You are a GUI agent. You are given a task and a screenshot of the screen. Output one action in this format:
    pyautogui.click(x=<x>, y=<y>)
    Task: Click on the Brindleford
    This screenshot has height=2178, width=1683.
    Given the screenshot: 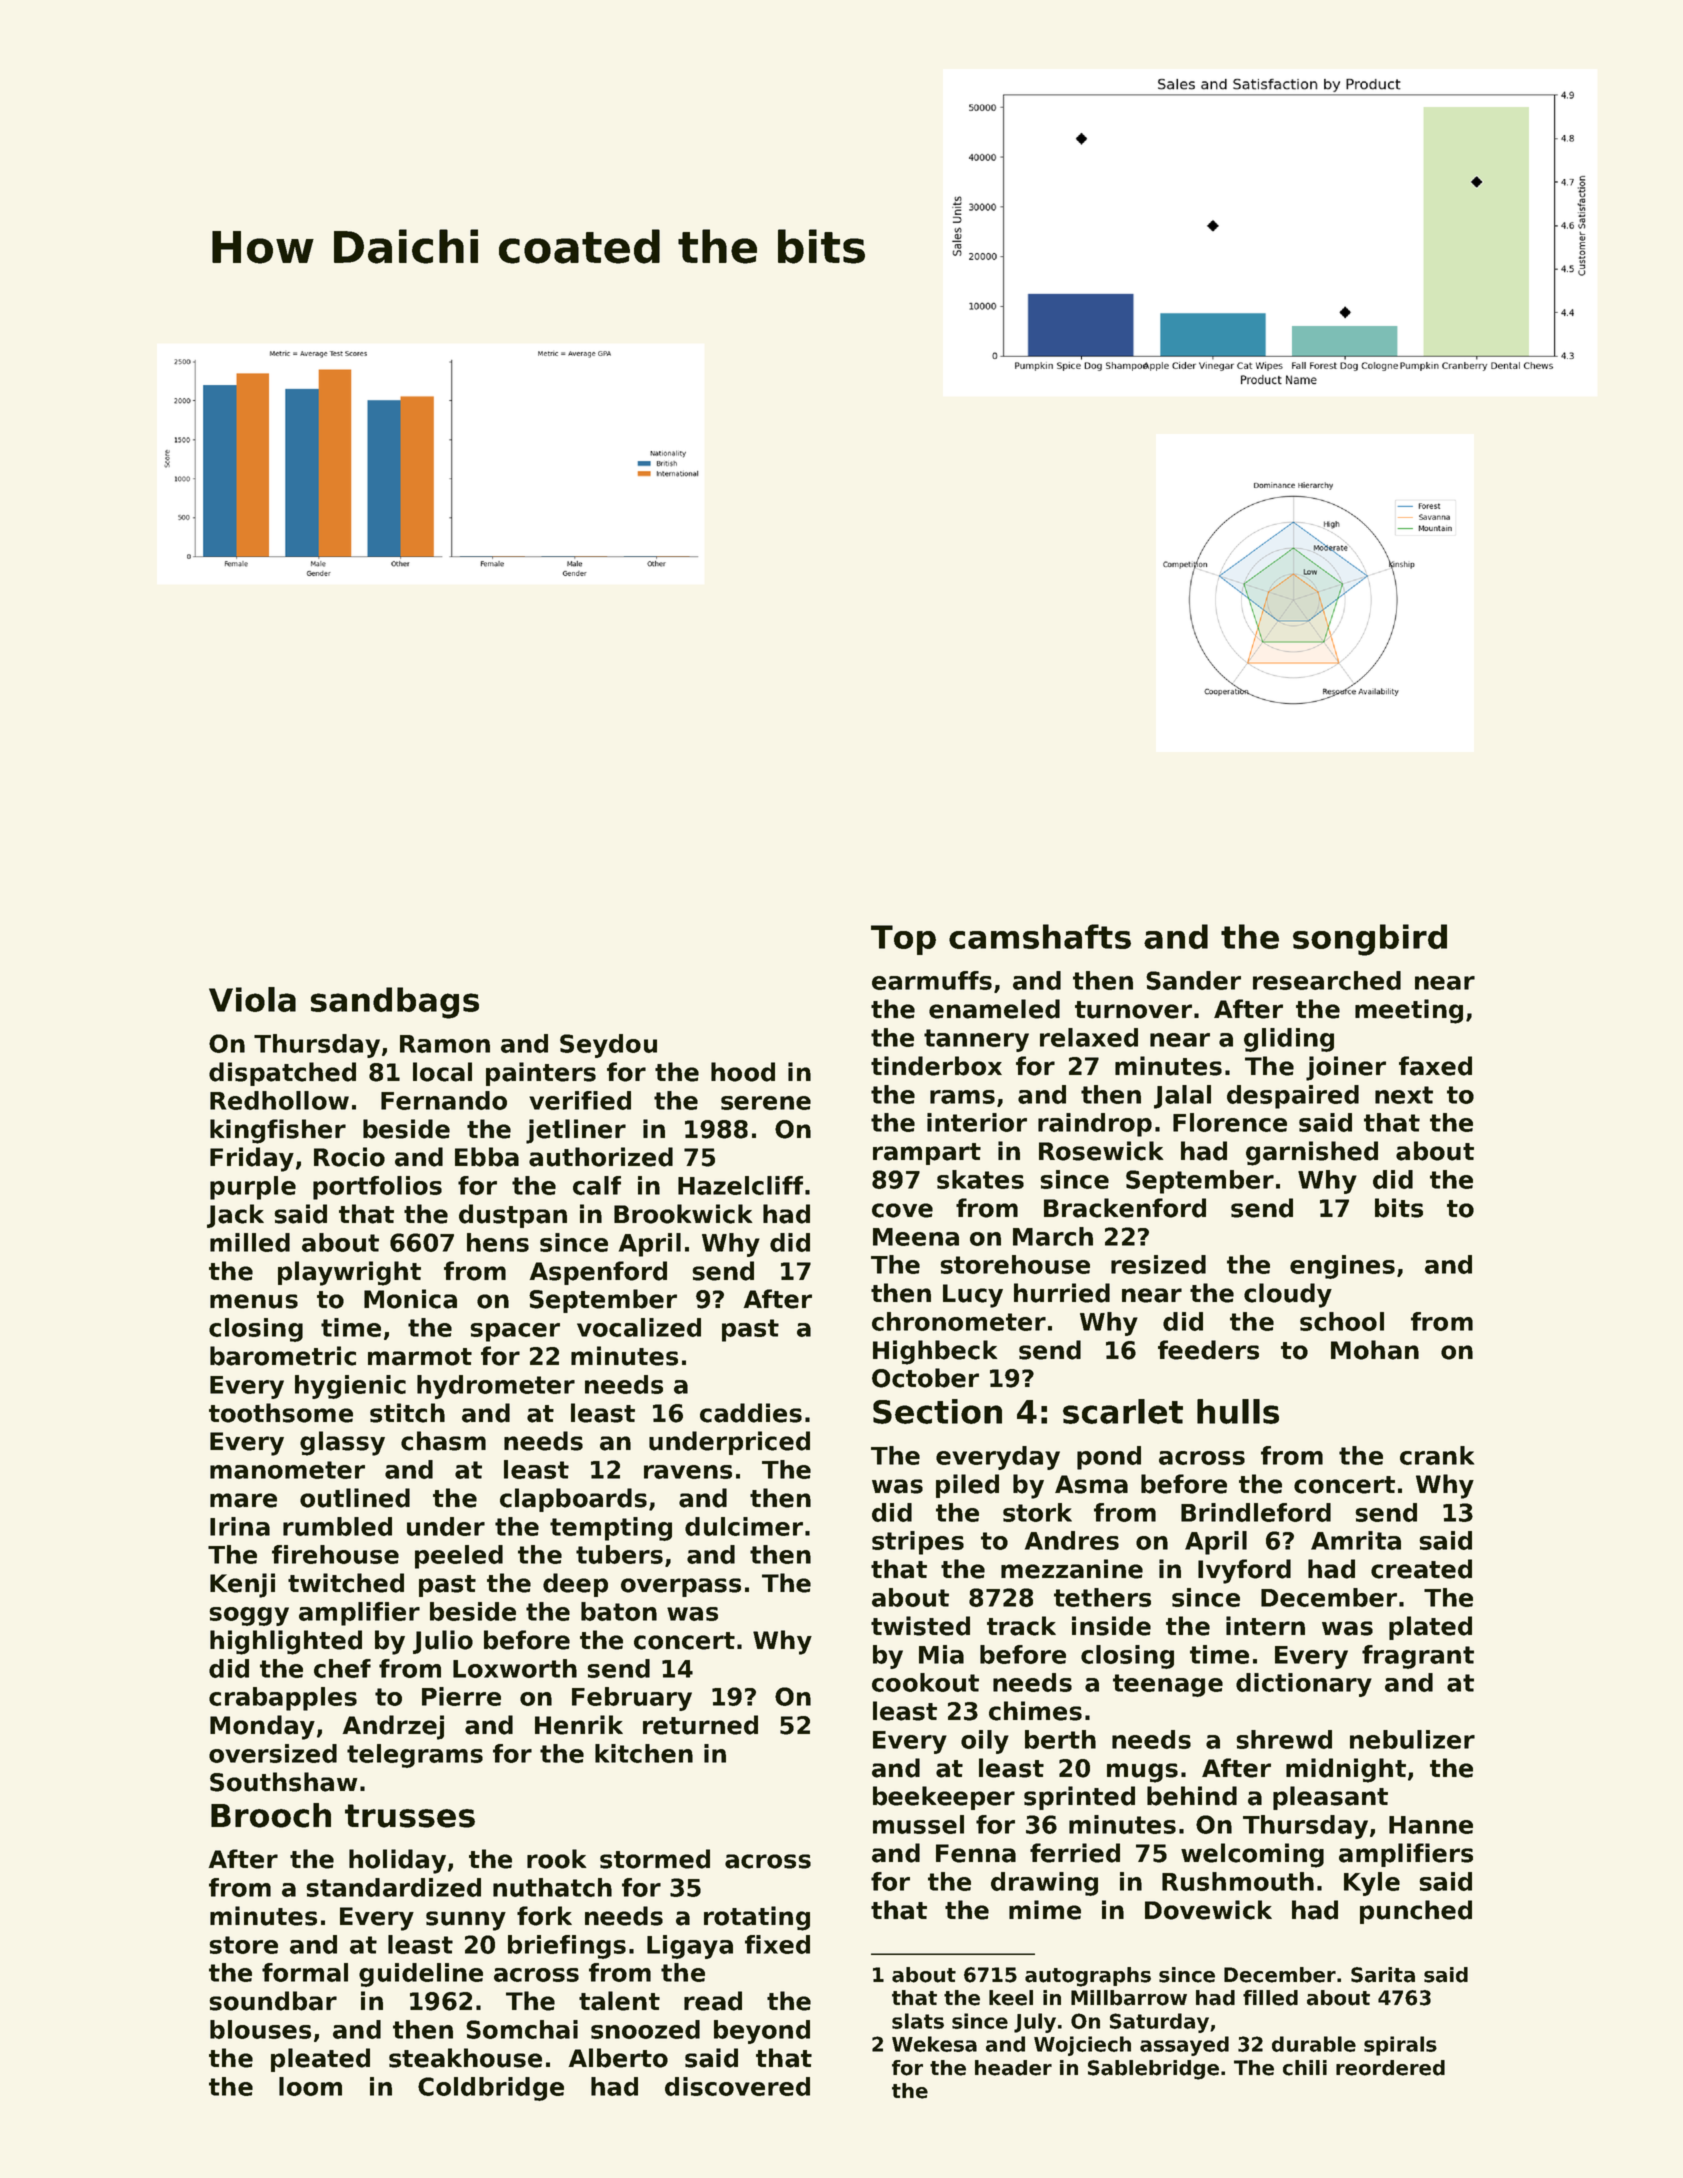 What is the action you would take?
    pyautogui.click(x=1256, y=1512)
